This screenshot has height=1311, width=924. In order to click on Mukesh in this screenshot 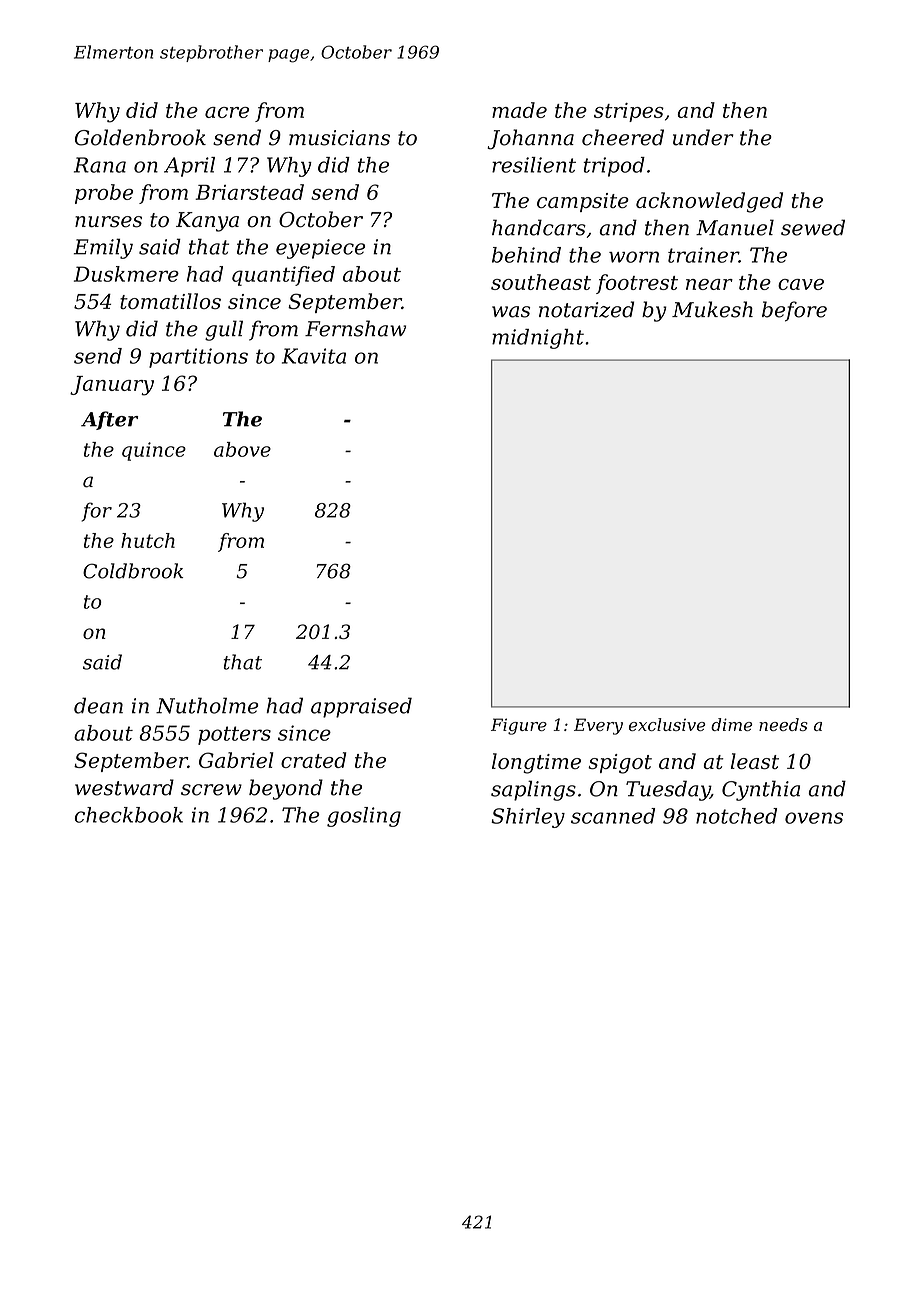, I will do `click(712, 309)`.
